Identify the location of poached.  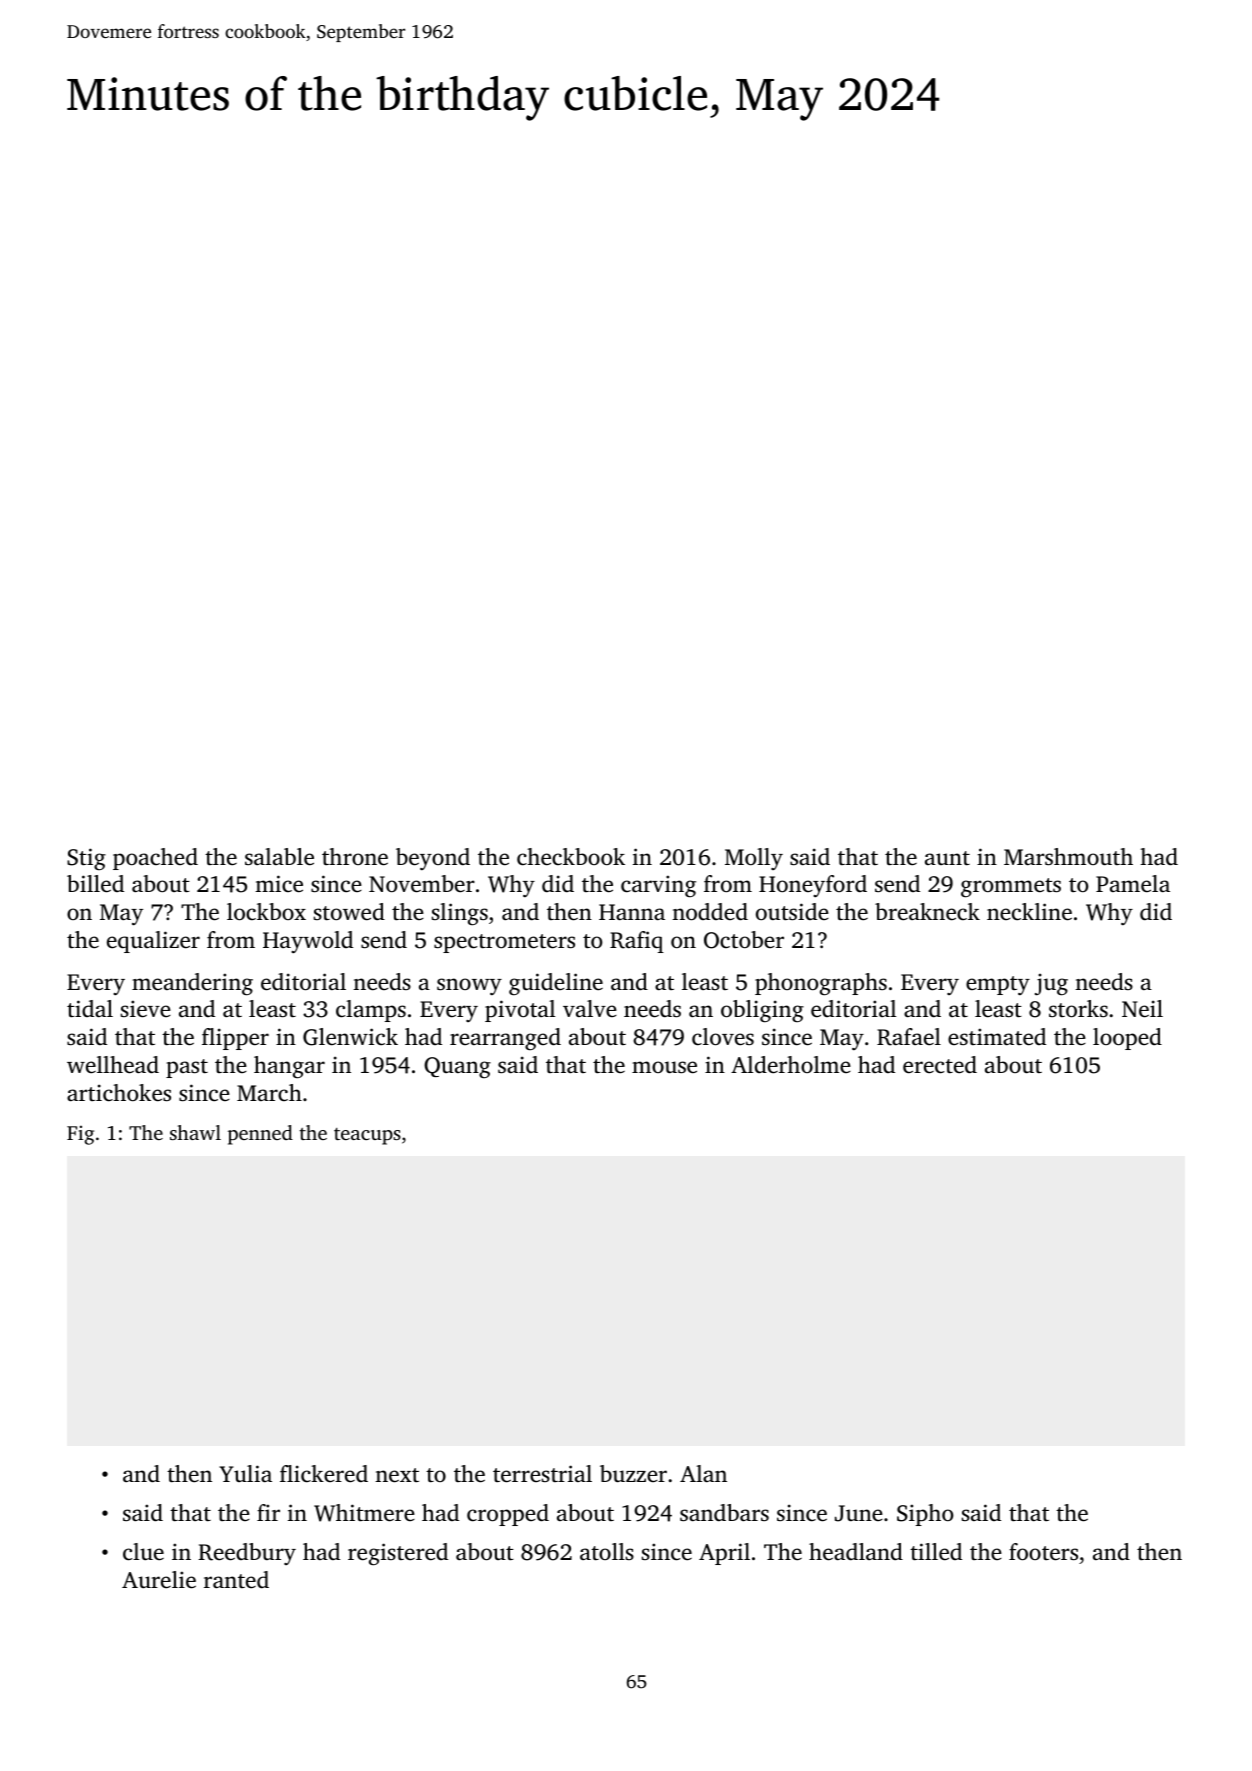
(155, 859).
